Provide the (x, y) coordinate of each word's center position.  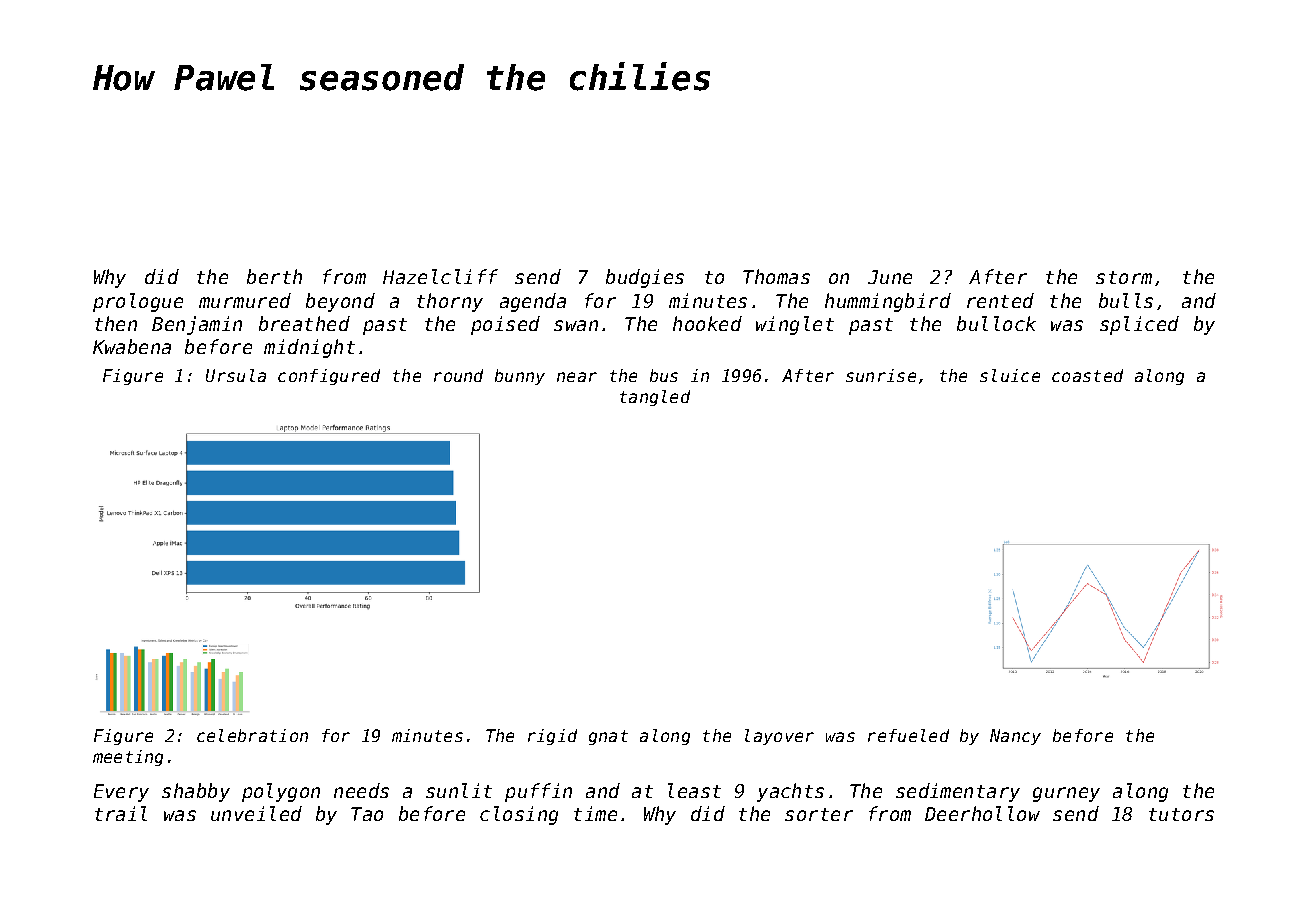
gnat (608, 737)
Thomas (776, 276)
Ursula (236, 375)
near (577, 377)
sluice (1010, 375)
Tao (367, 814)
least (694, 790)
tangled (655, 398)
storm (1124, 277)
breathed (304, 323)
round (458, 375)
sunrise (881, 375)
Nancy (1015, 737)
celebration (252, 735)
